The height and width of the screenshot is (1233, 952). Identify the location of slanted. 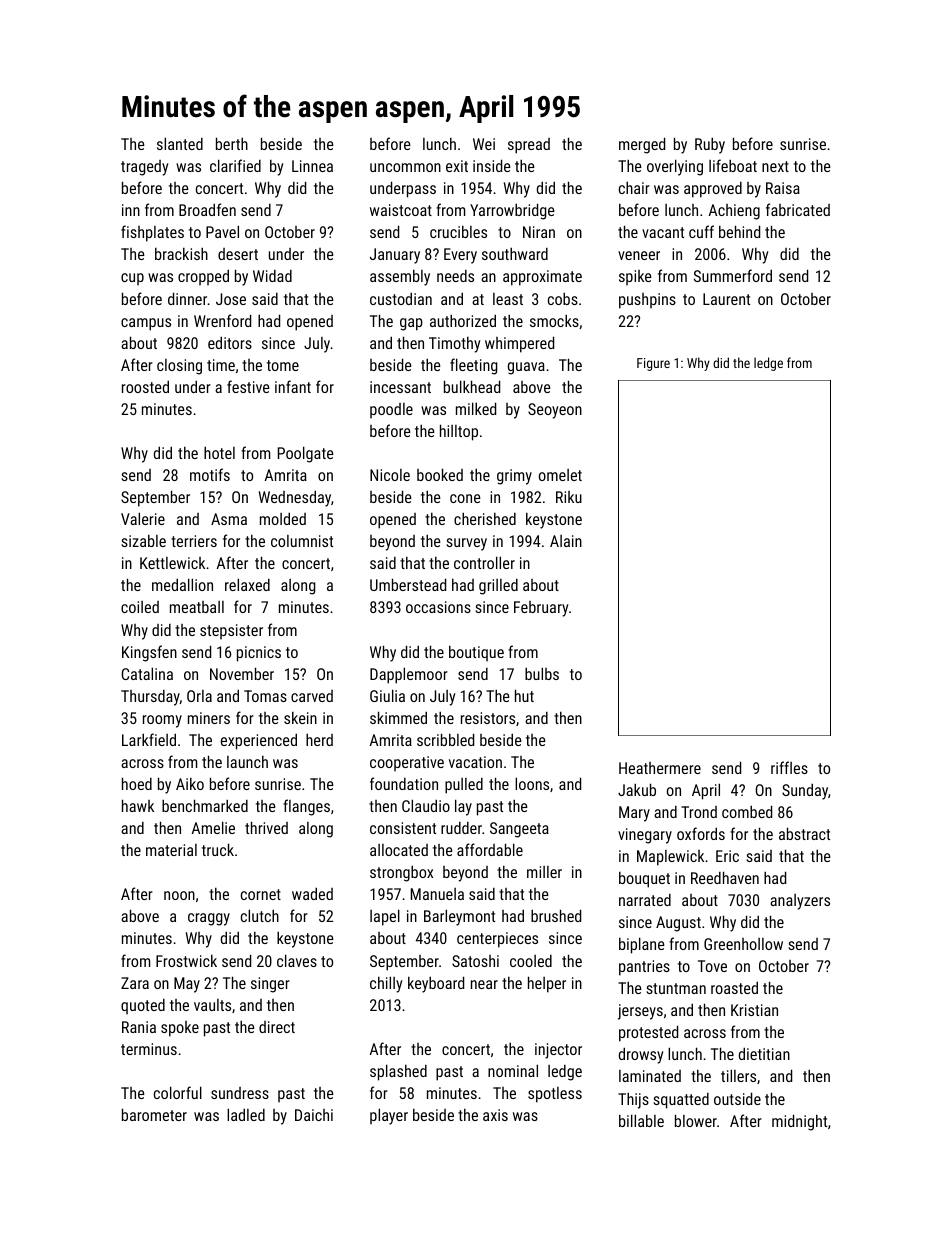
(180, 143).
